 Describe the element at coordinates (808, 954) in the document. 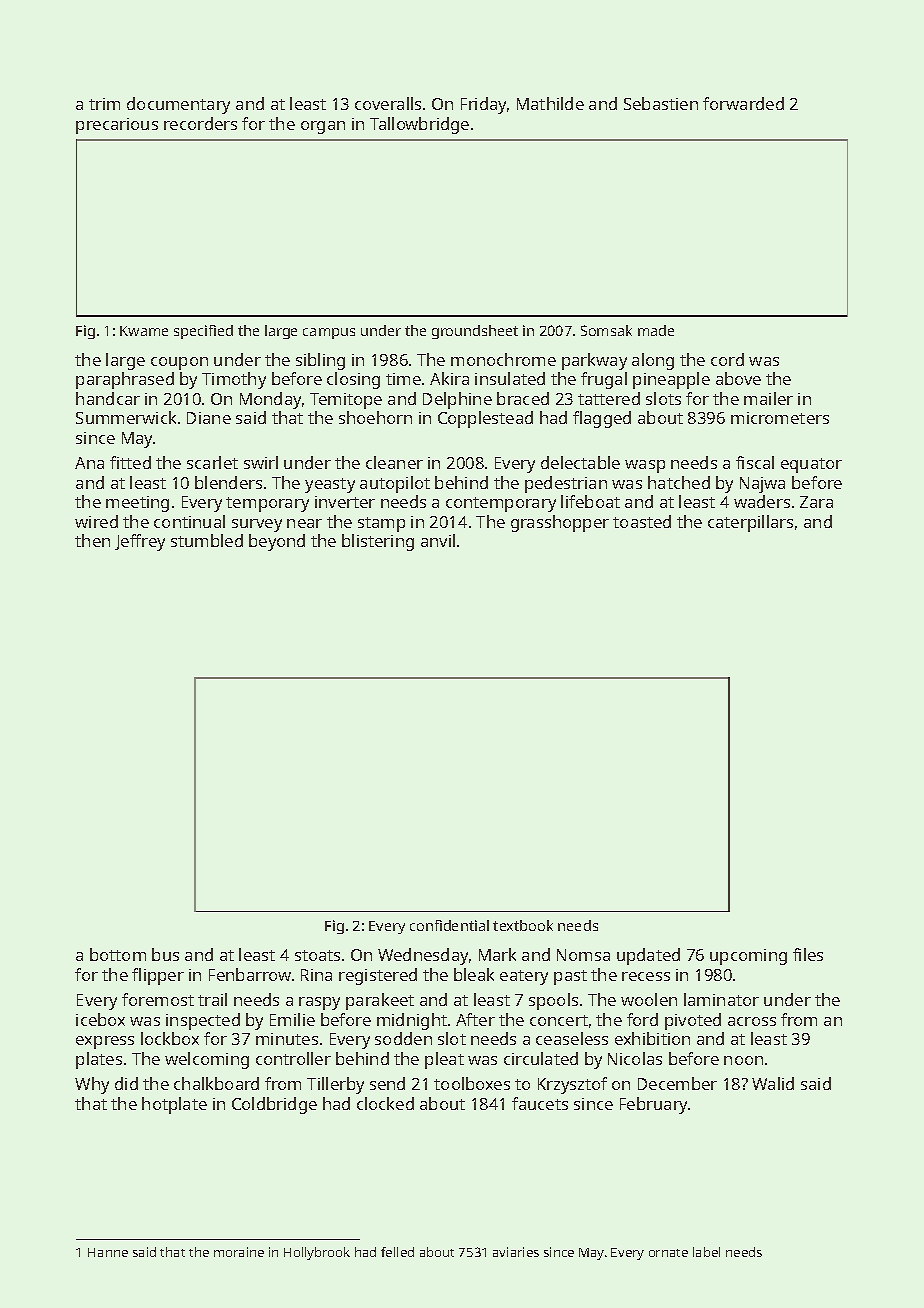

I see `files` at that location.
